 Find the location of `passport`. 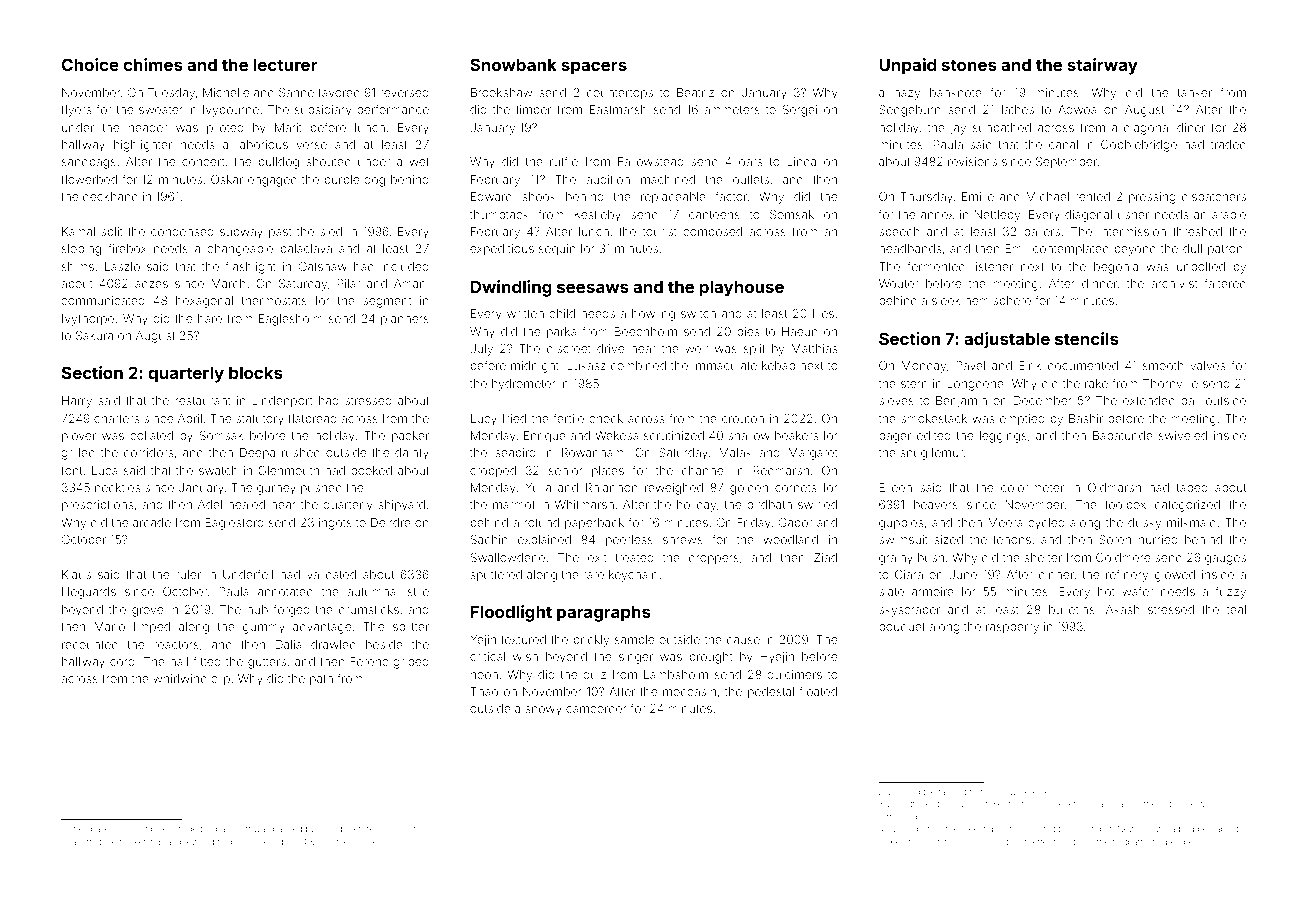

passport is located at coordinates (233, 830).
